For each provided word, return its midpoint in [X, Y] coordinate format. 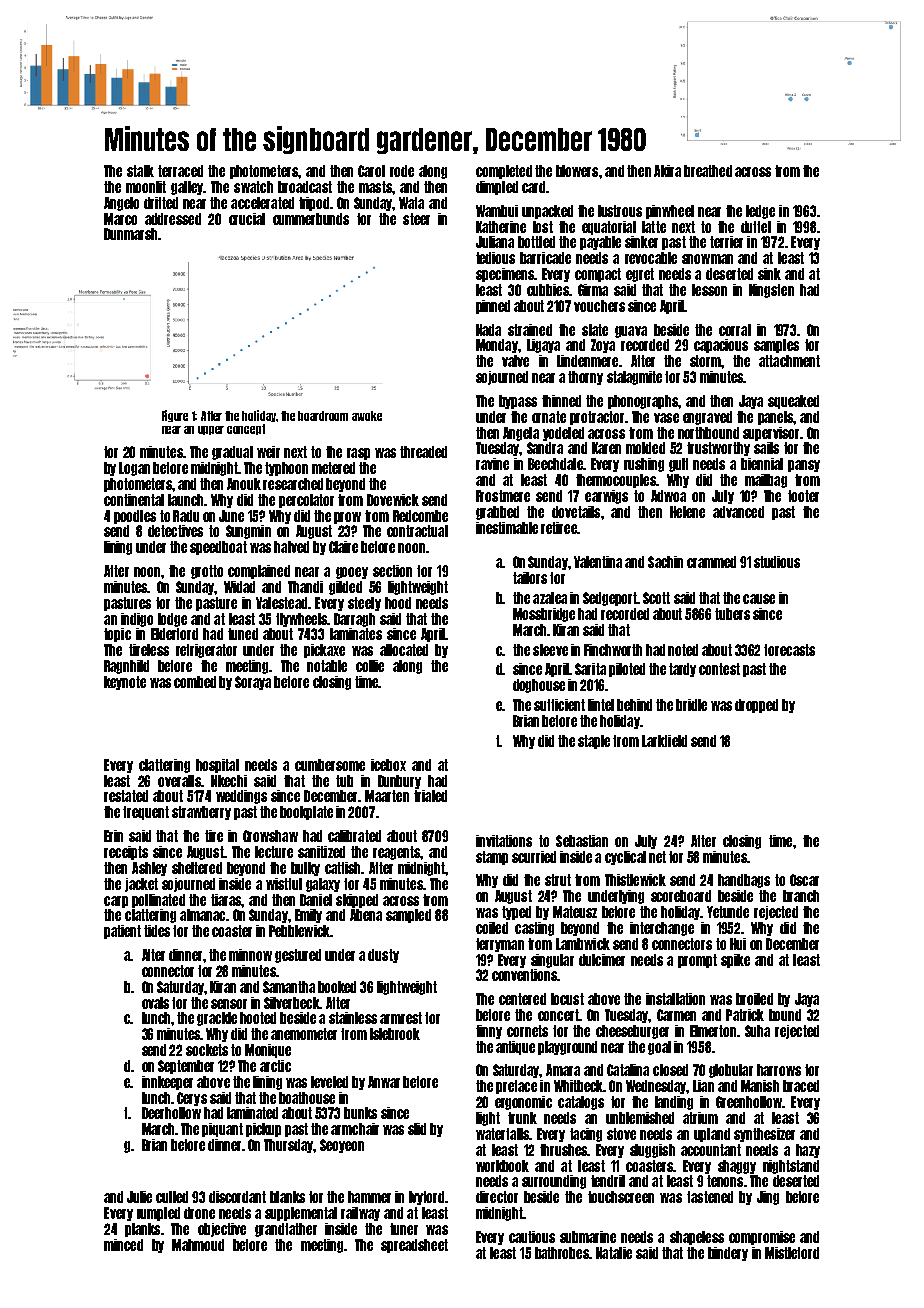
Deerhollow [171, 1113]
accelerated [262, 203]
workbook [502, 1166]
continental [134, 500]
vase [666, 418]
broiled [754, 999]
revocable [651, 258]
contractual [417, 531]
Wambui [497, 211]
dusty [383, 956]
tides [157, 931]
